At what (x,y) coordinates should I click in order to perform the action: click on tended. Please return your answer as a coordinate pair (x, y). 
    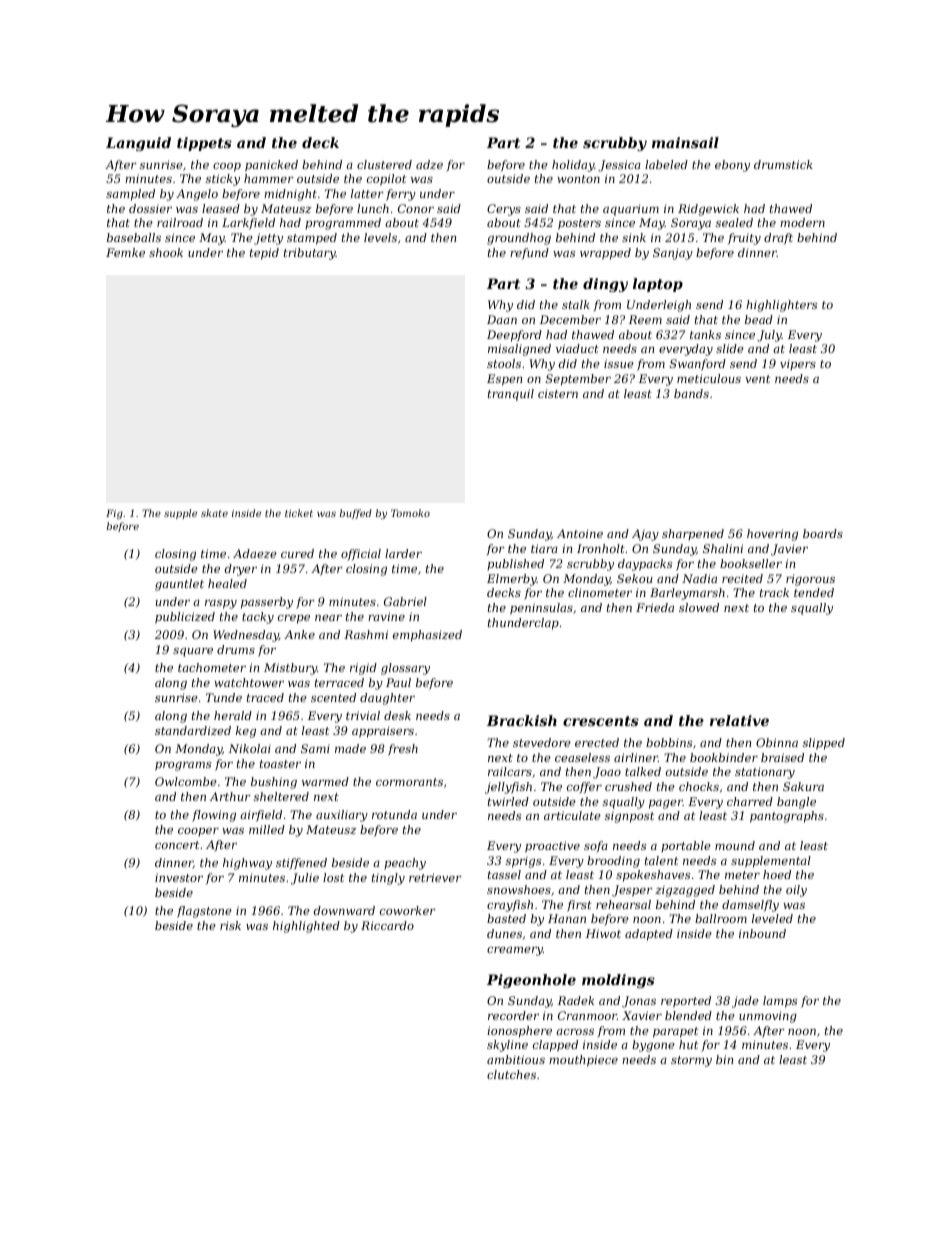
    Looking at the image, I should click on (814, 592).
